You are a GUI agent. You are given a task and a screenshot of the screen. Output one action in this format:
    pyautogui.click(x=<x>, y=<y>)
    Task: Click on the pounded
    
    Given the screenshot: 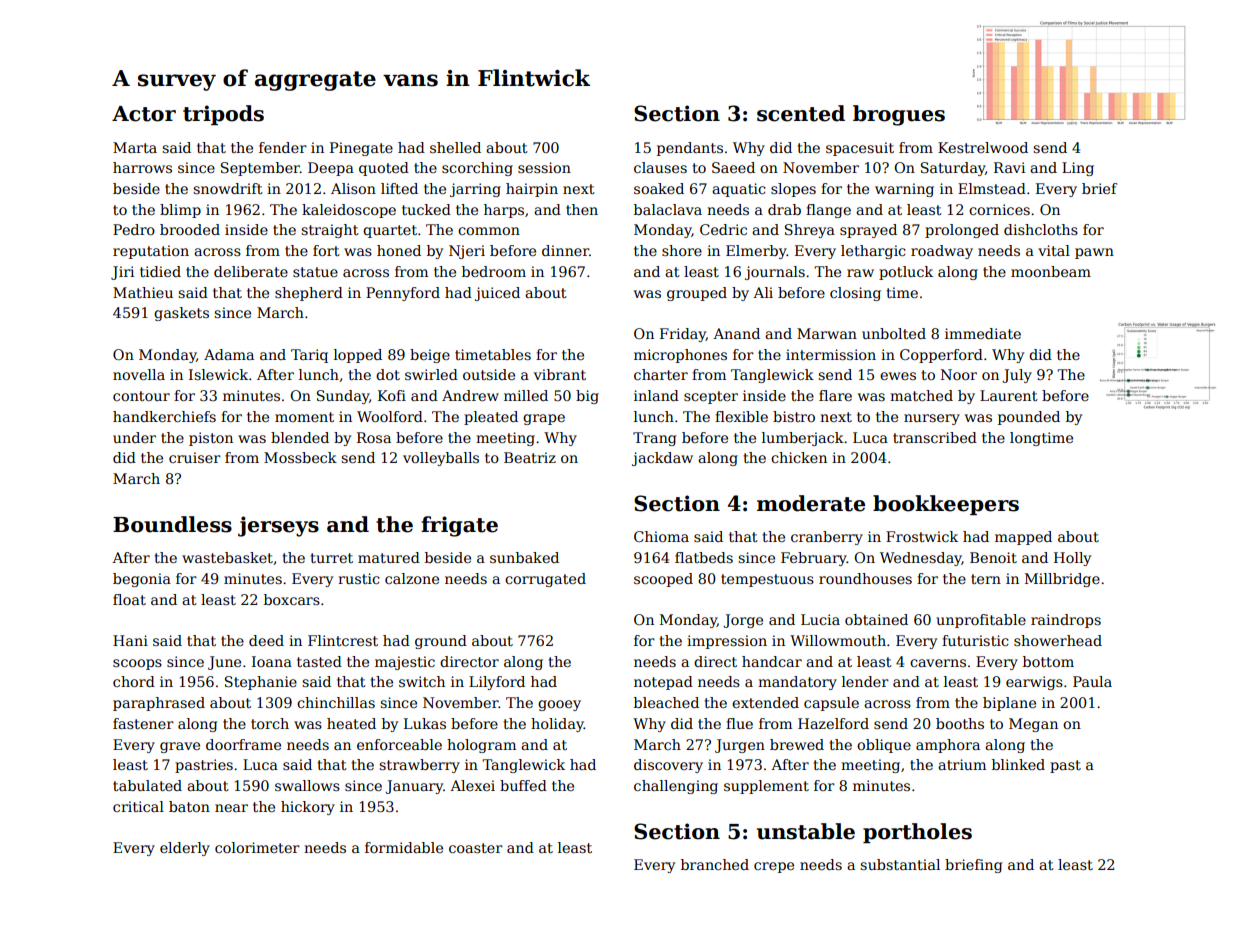 What is the action you would take?
    pyautogui.click(x=1029, y=418)
